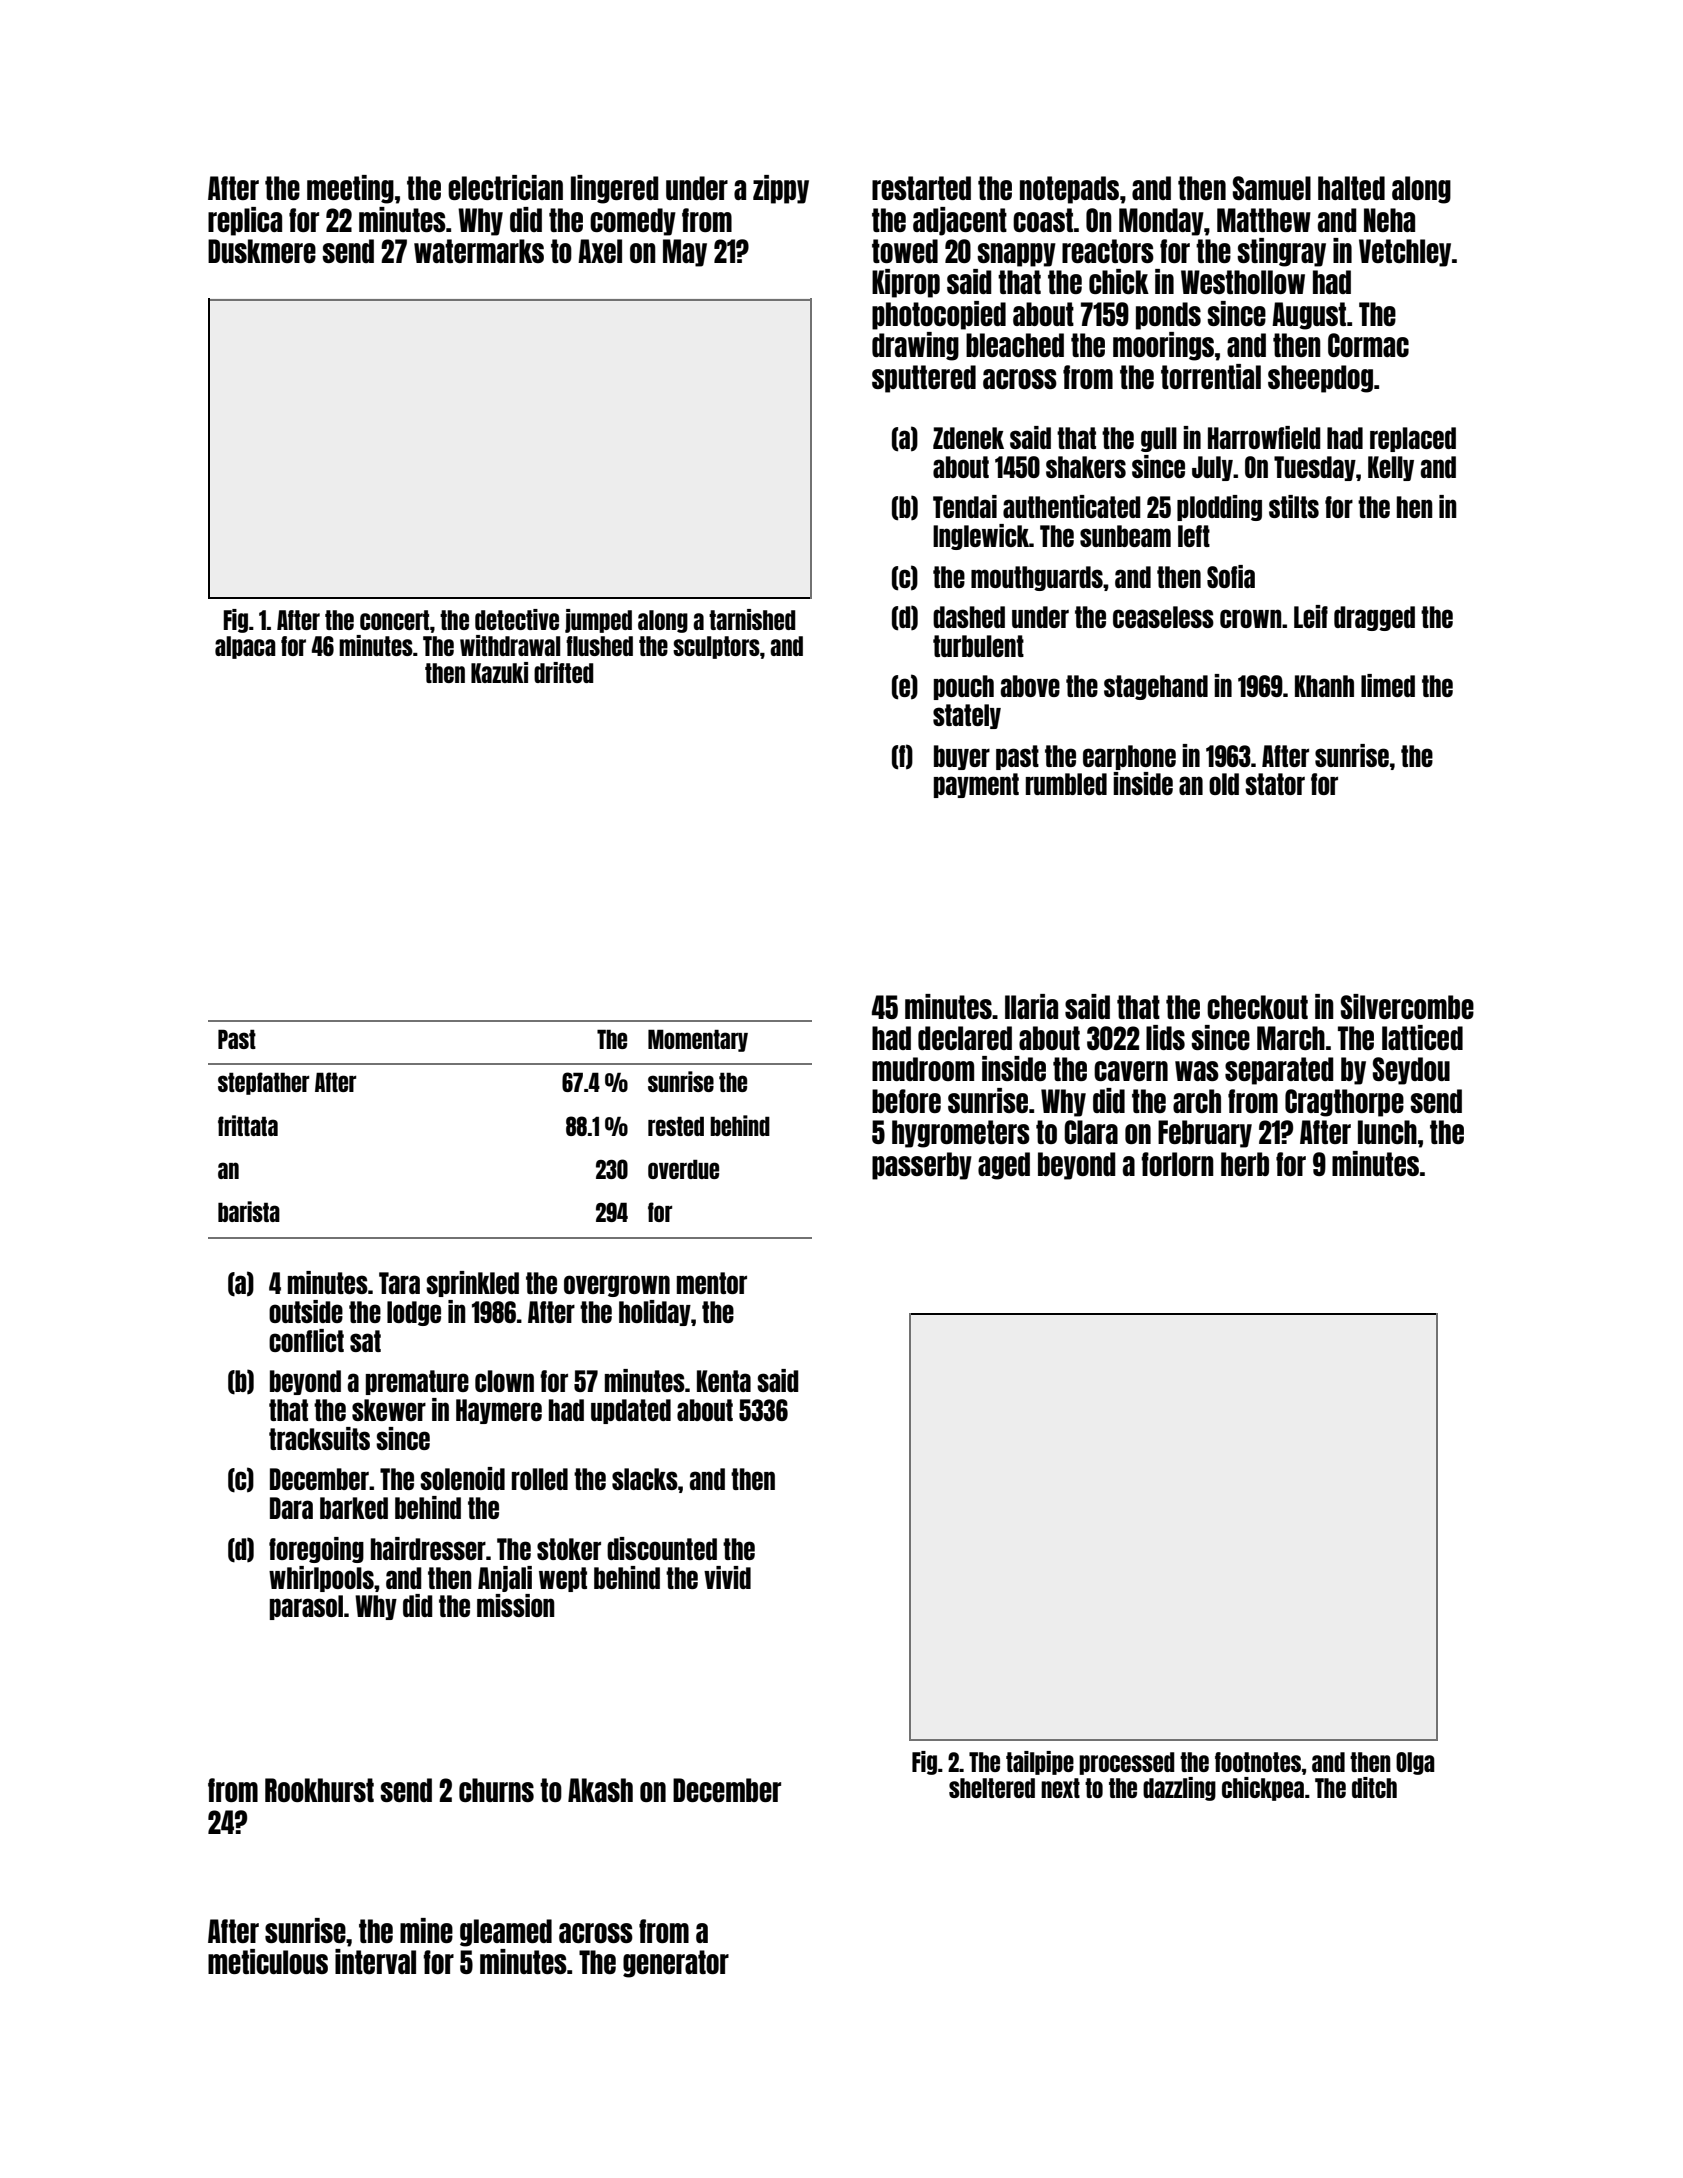 Image resolution: width=1683 pixels, height=2178 pixels. I want to click on left, so click(1194, 536).
